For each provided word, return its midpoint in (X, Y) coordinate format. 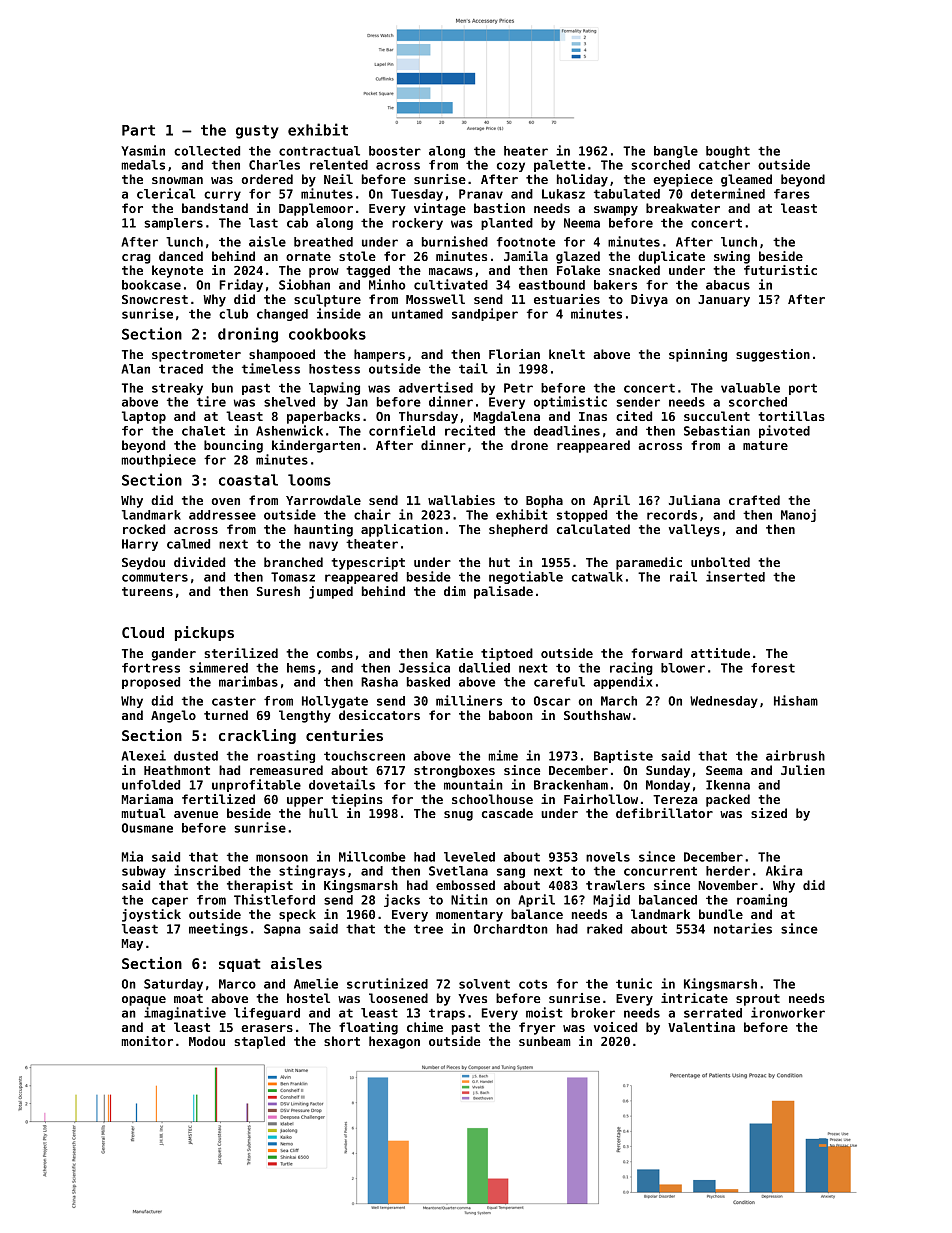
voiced (615, 1027)
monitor (147, 1041)
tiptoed (507, 654)
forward (656, 653)
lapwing (334, 388)
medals (143, 165)
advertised (436, 387)
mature (765, 445)
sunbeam (545, 1041)
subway (144, 872)
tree (428, 929)
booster (395, 151)
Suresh (278, 591)
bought (728, 152)
